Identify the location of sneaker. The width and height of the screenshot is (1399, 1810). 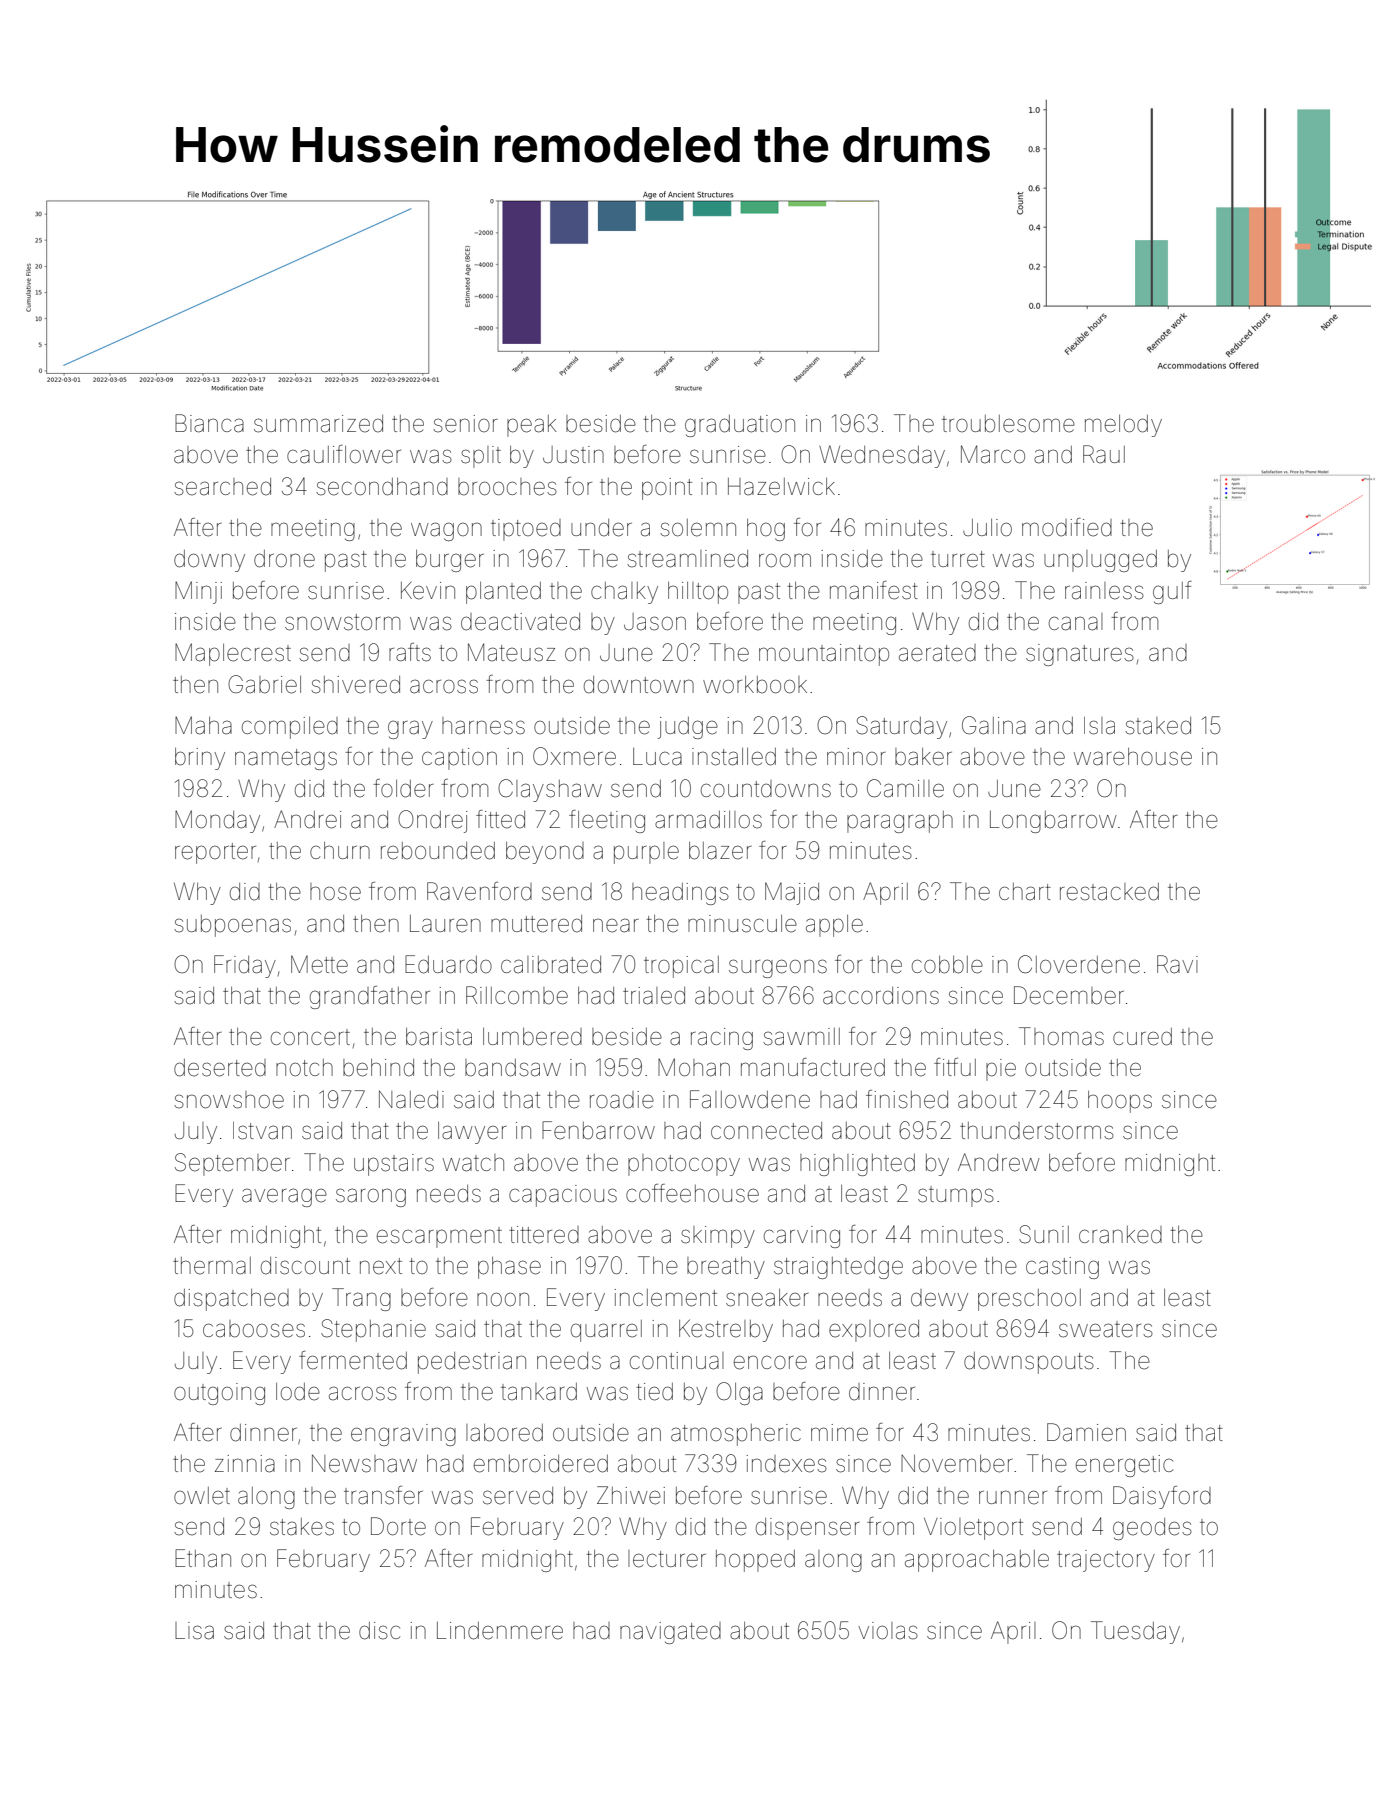
(767, 1298).
